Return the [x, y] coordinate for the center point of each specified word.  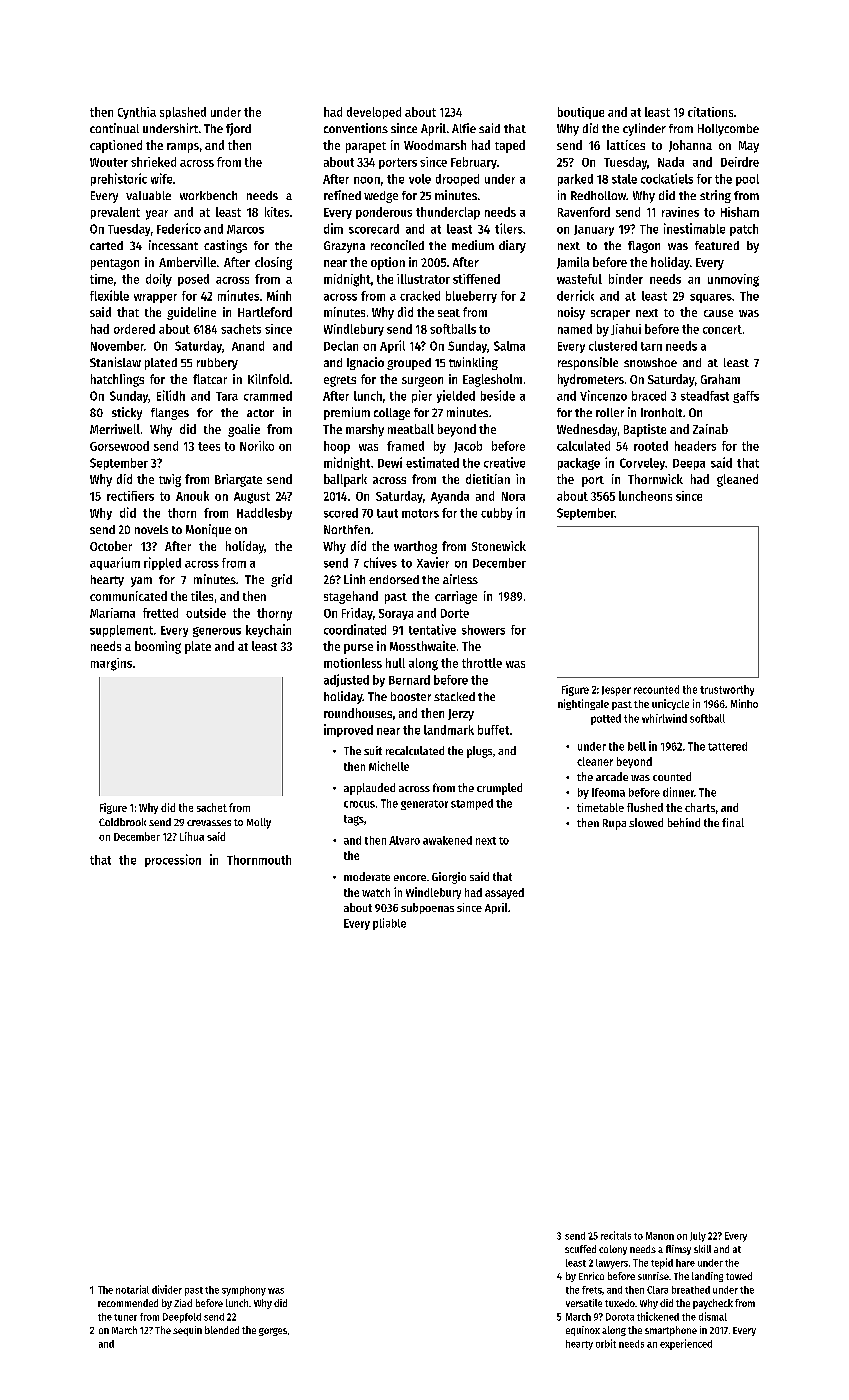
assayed [504, 893]
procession [173, 860]
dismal [713, 1316]
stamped [472, 804]
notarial [132, 1289]
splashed [183, 113]
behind [684, 822]
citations [710, 112]
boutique [581, 113]
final [733, 822]
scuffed [580, 1249]
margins [111, 664]
